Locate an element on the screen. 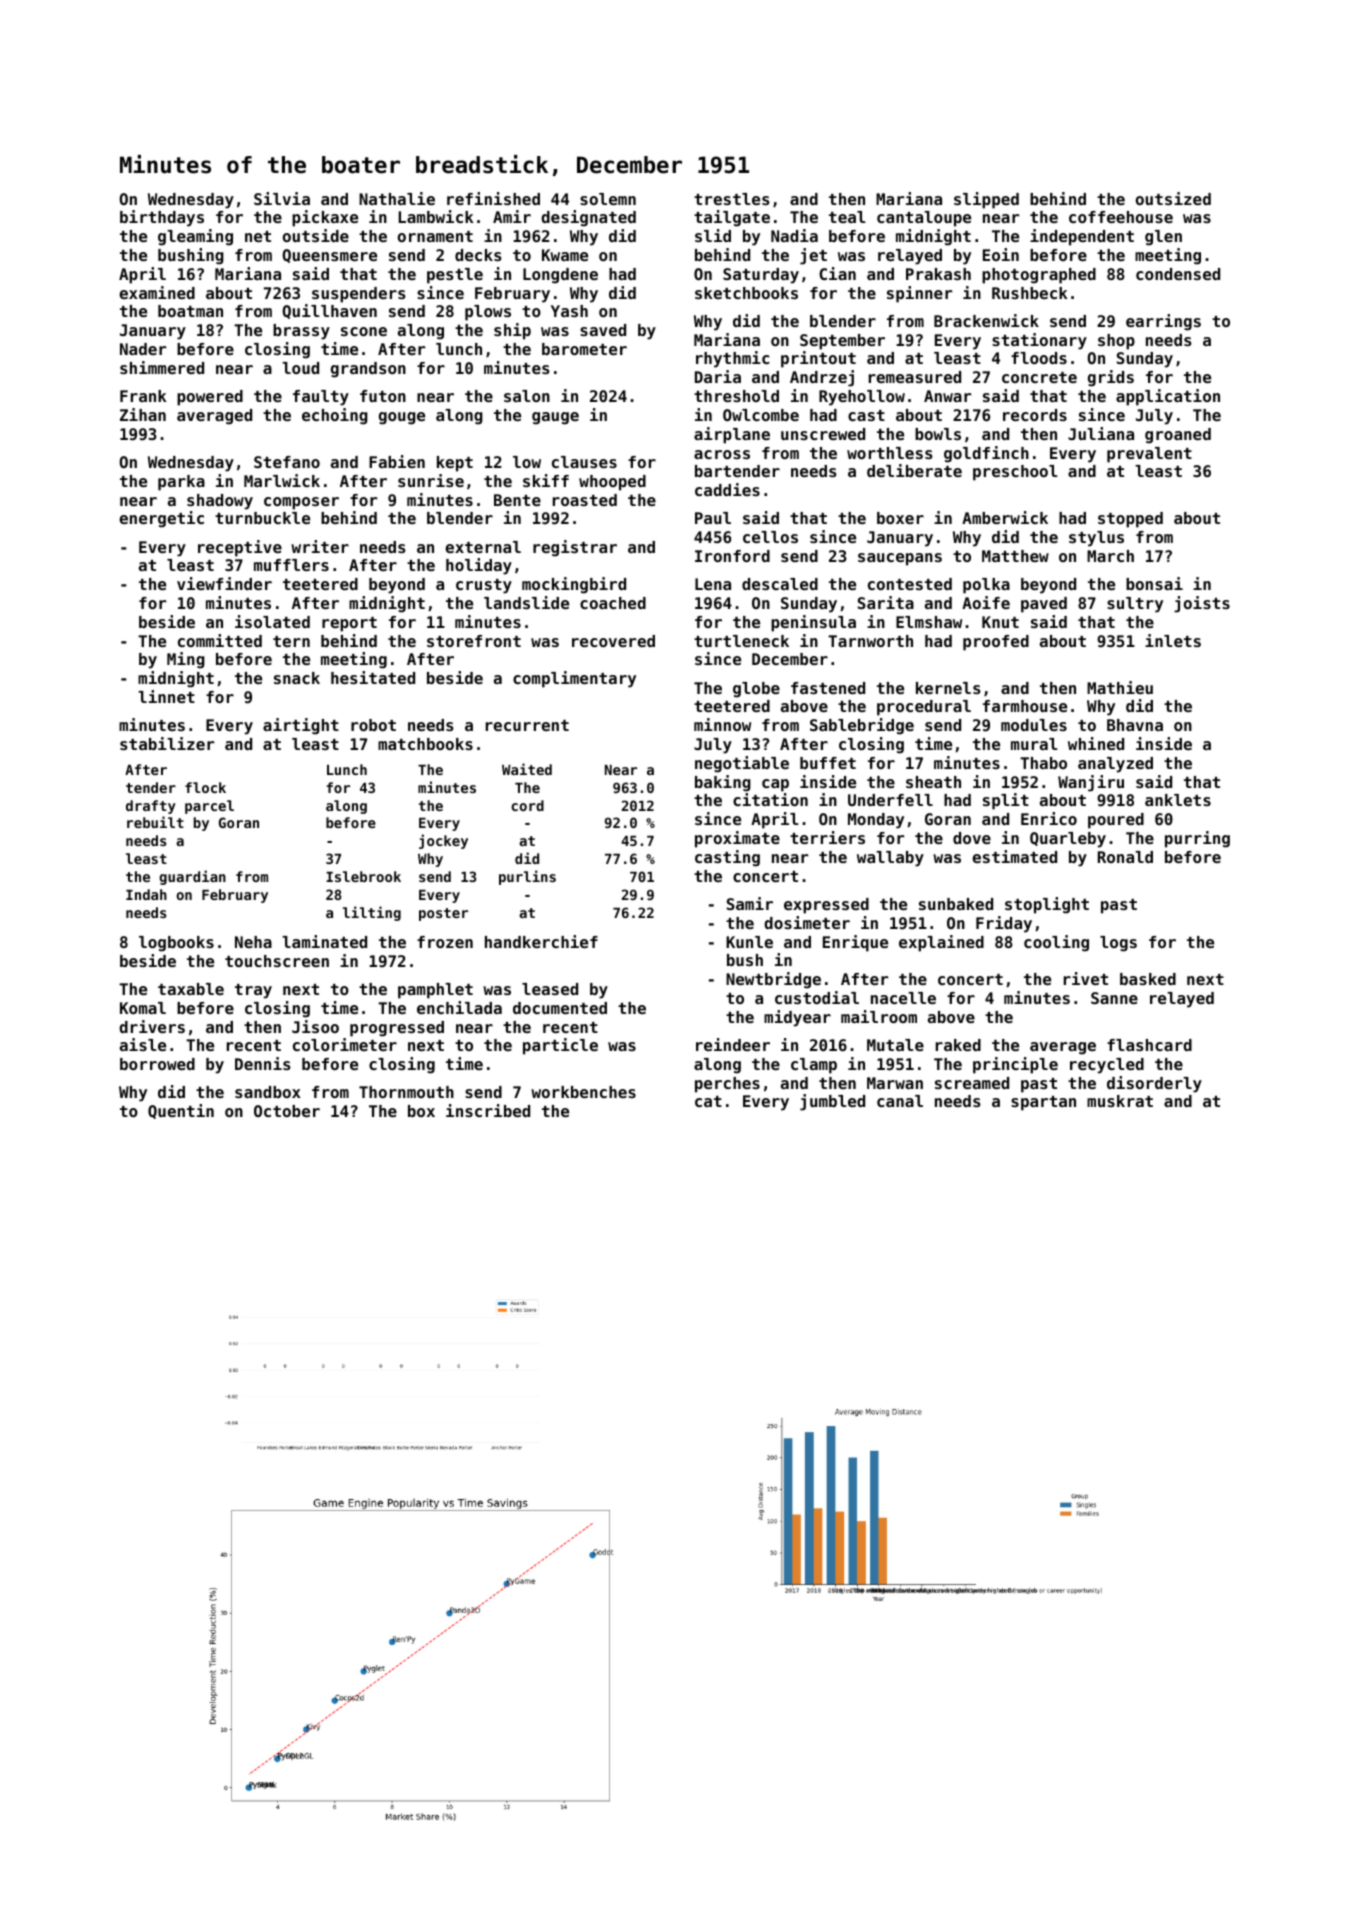  isolated is located at coordinates (272, 621).
